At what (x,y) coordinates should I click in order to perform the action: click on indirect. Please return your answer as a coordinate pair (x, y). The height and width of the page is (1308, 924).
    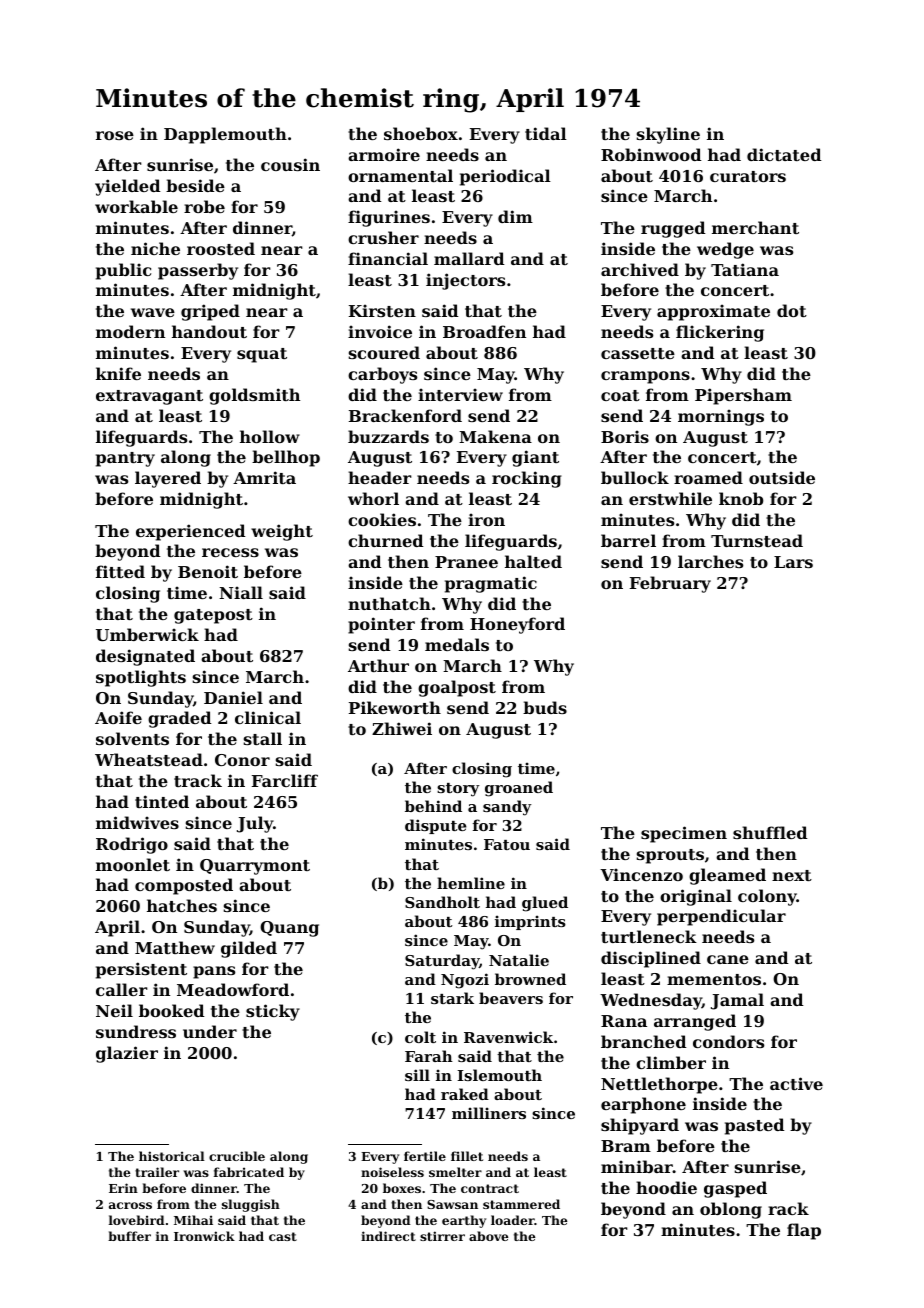
    Looking at the image, I should click on (388, 1236).
